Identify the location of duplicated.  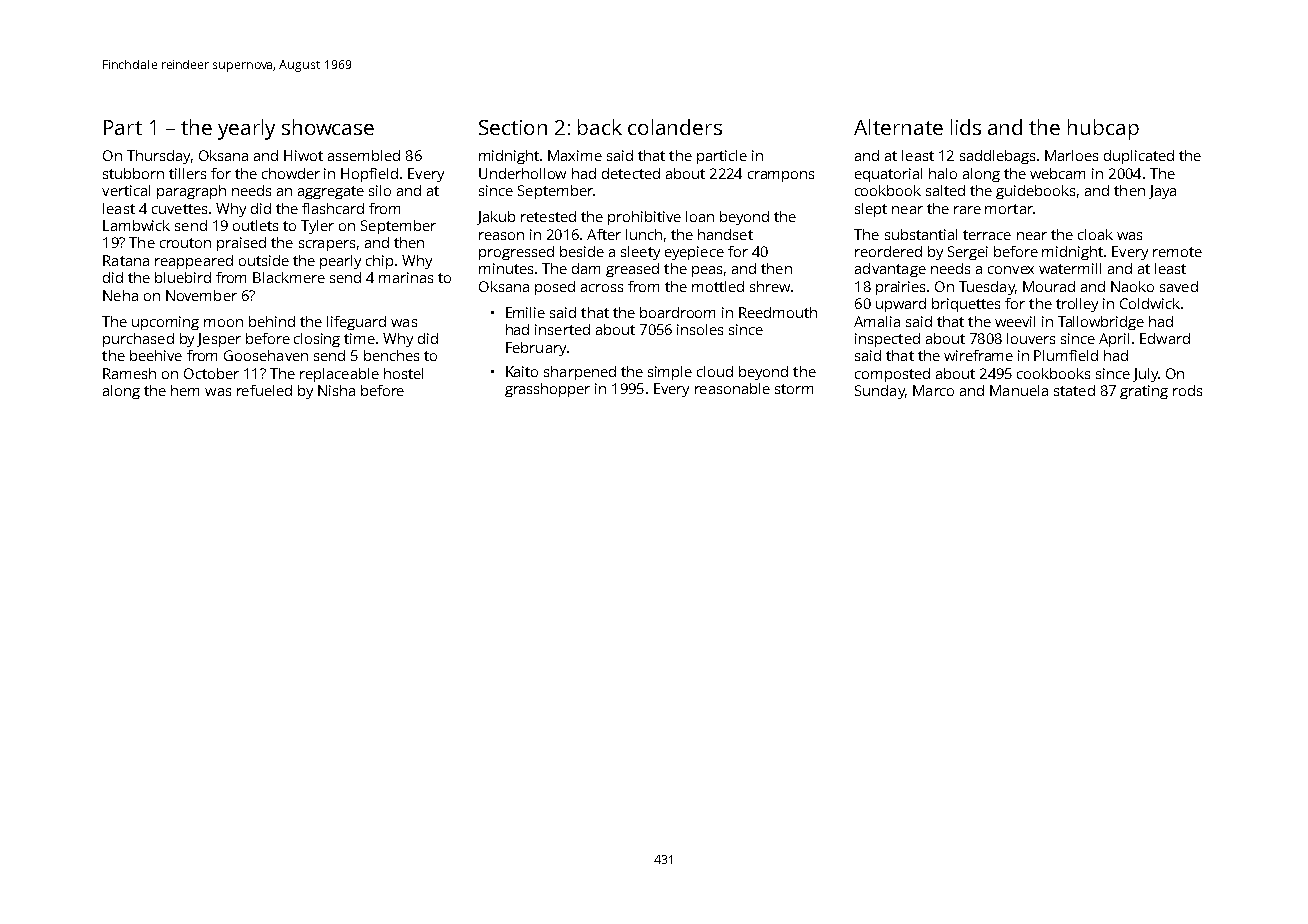
(1139, 157).
